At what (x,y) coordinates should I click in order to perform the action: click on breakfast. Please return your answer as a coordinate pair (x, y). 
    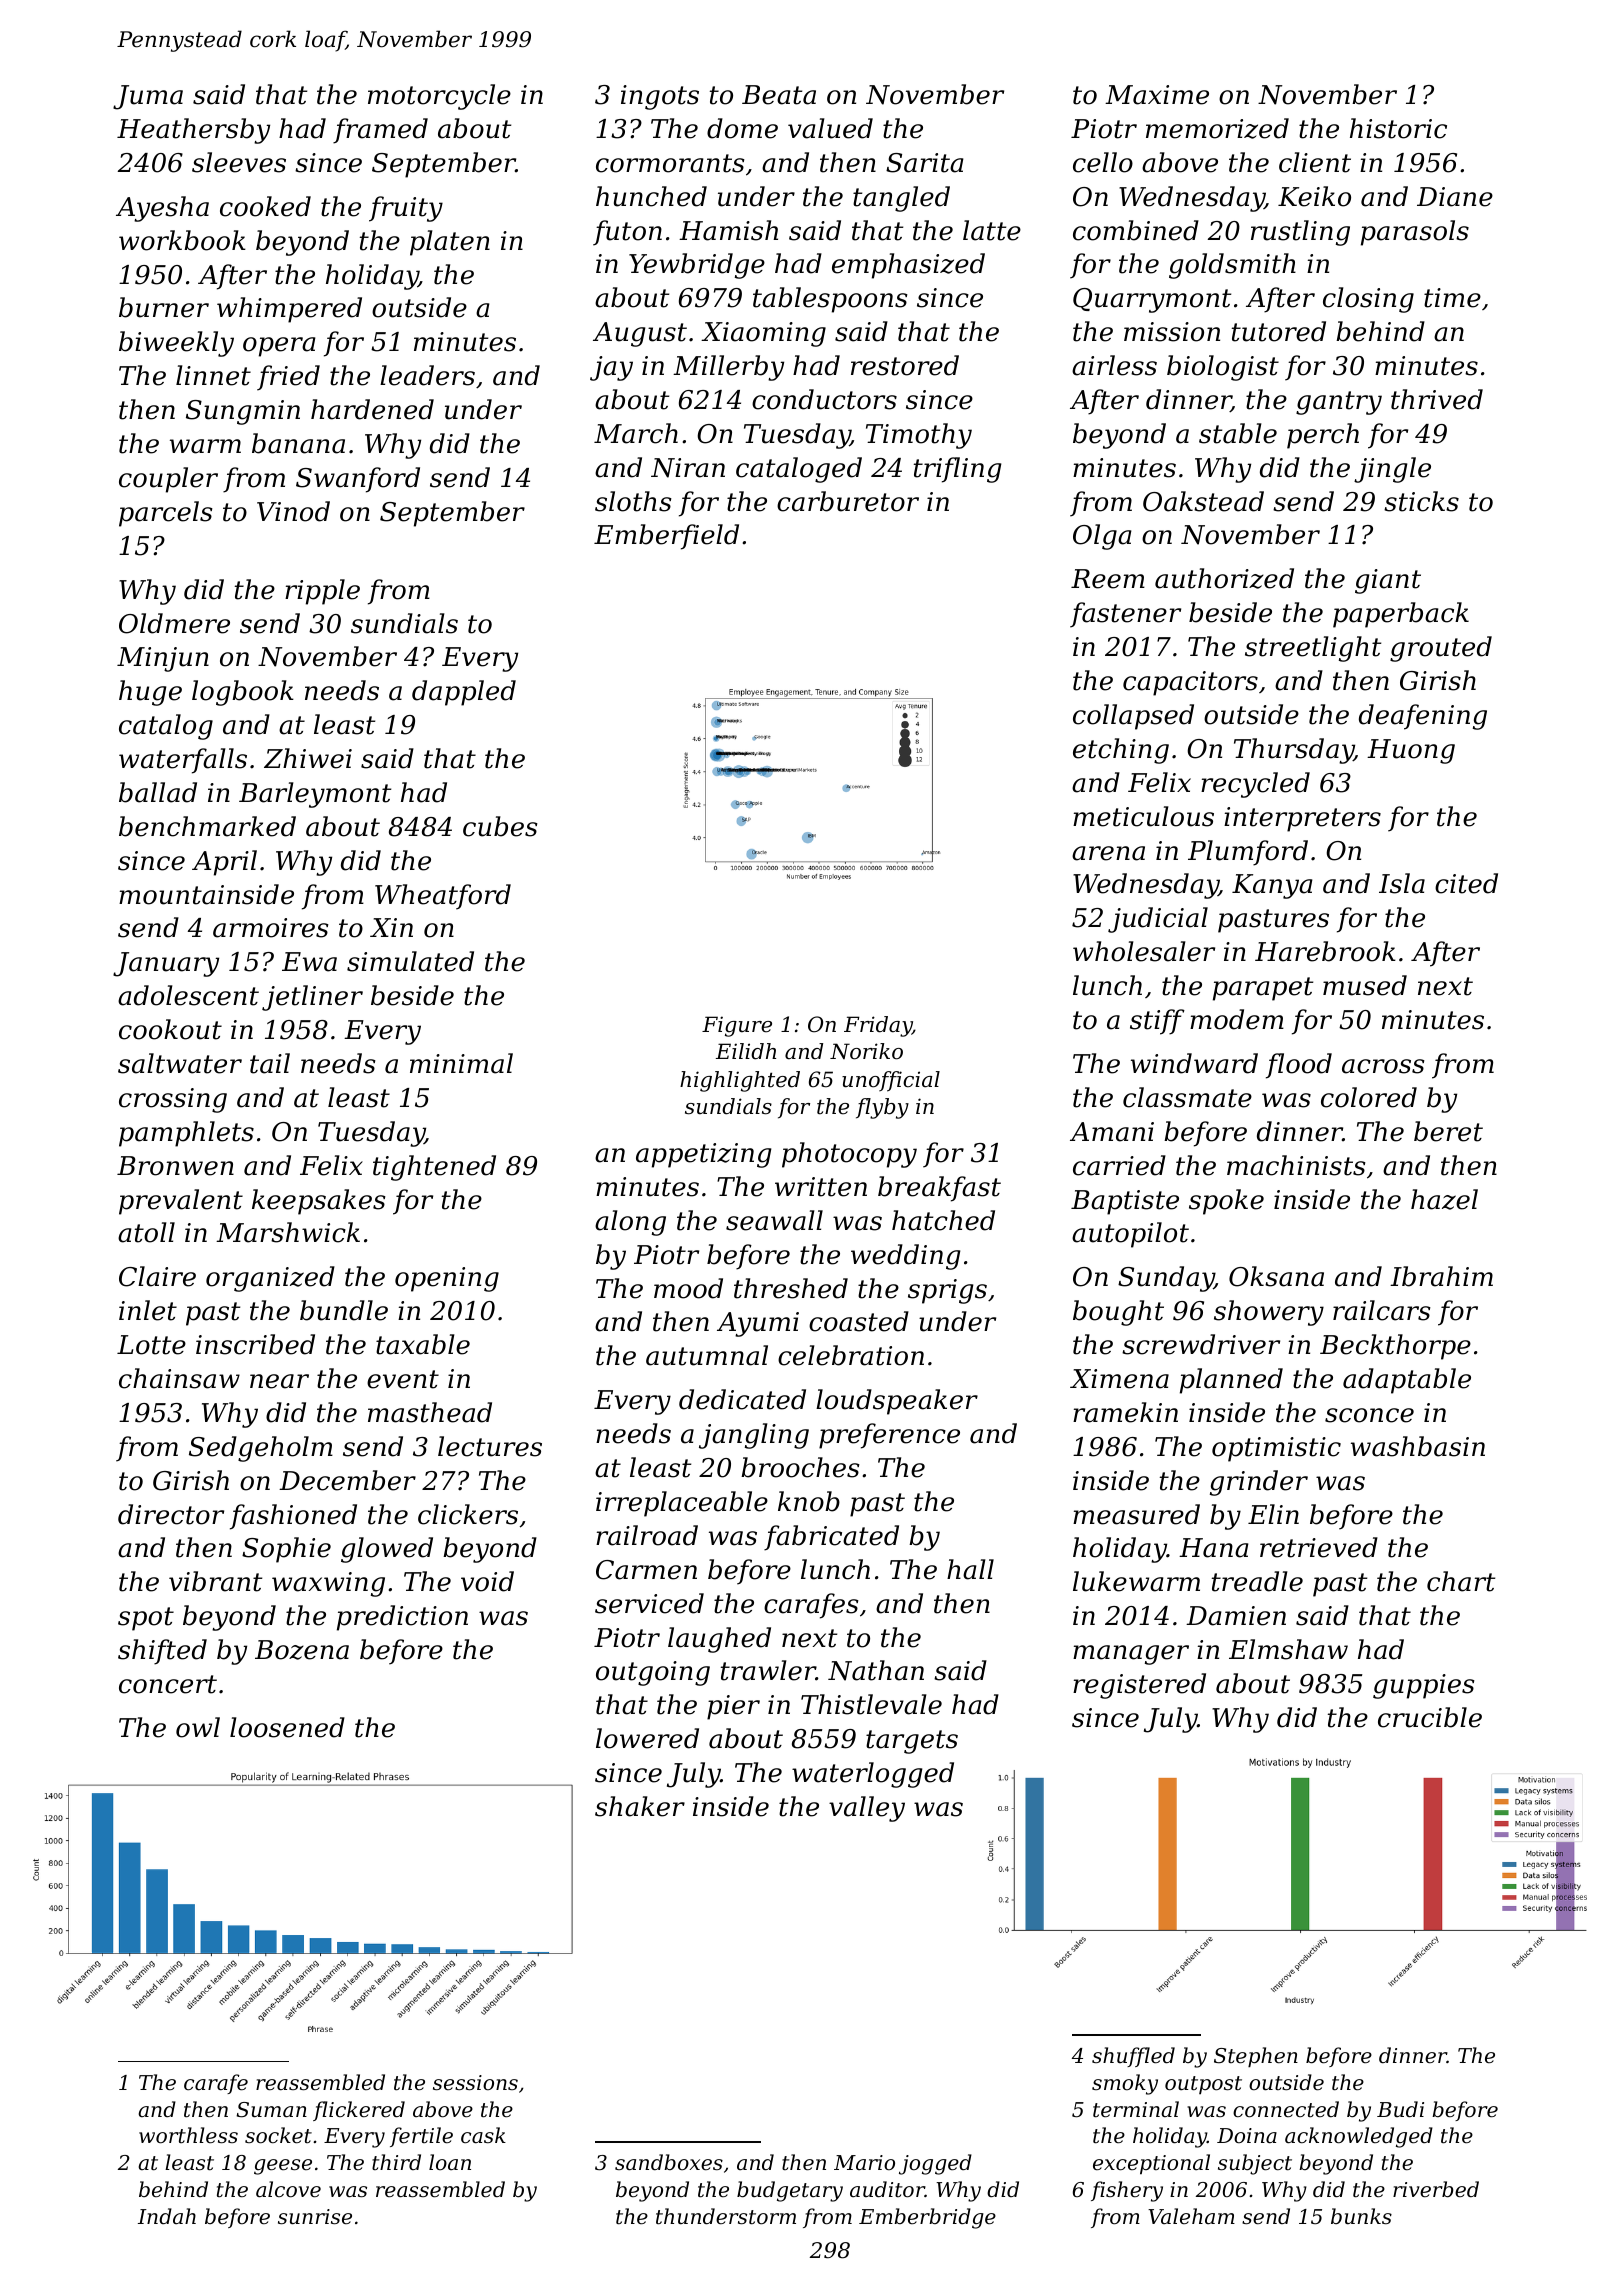
    Looking at the image, I should click on (939, 1189).
